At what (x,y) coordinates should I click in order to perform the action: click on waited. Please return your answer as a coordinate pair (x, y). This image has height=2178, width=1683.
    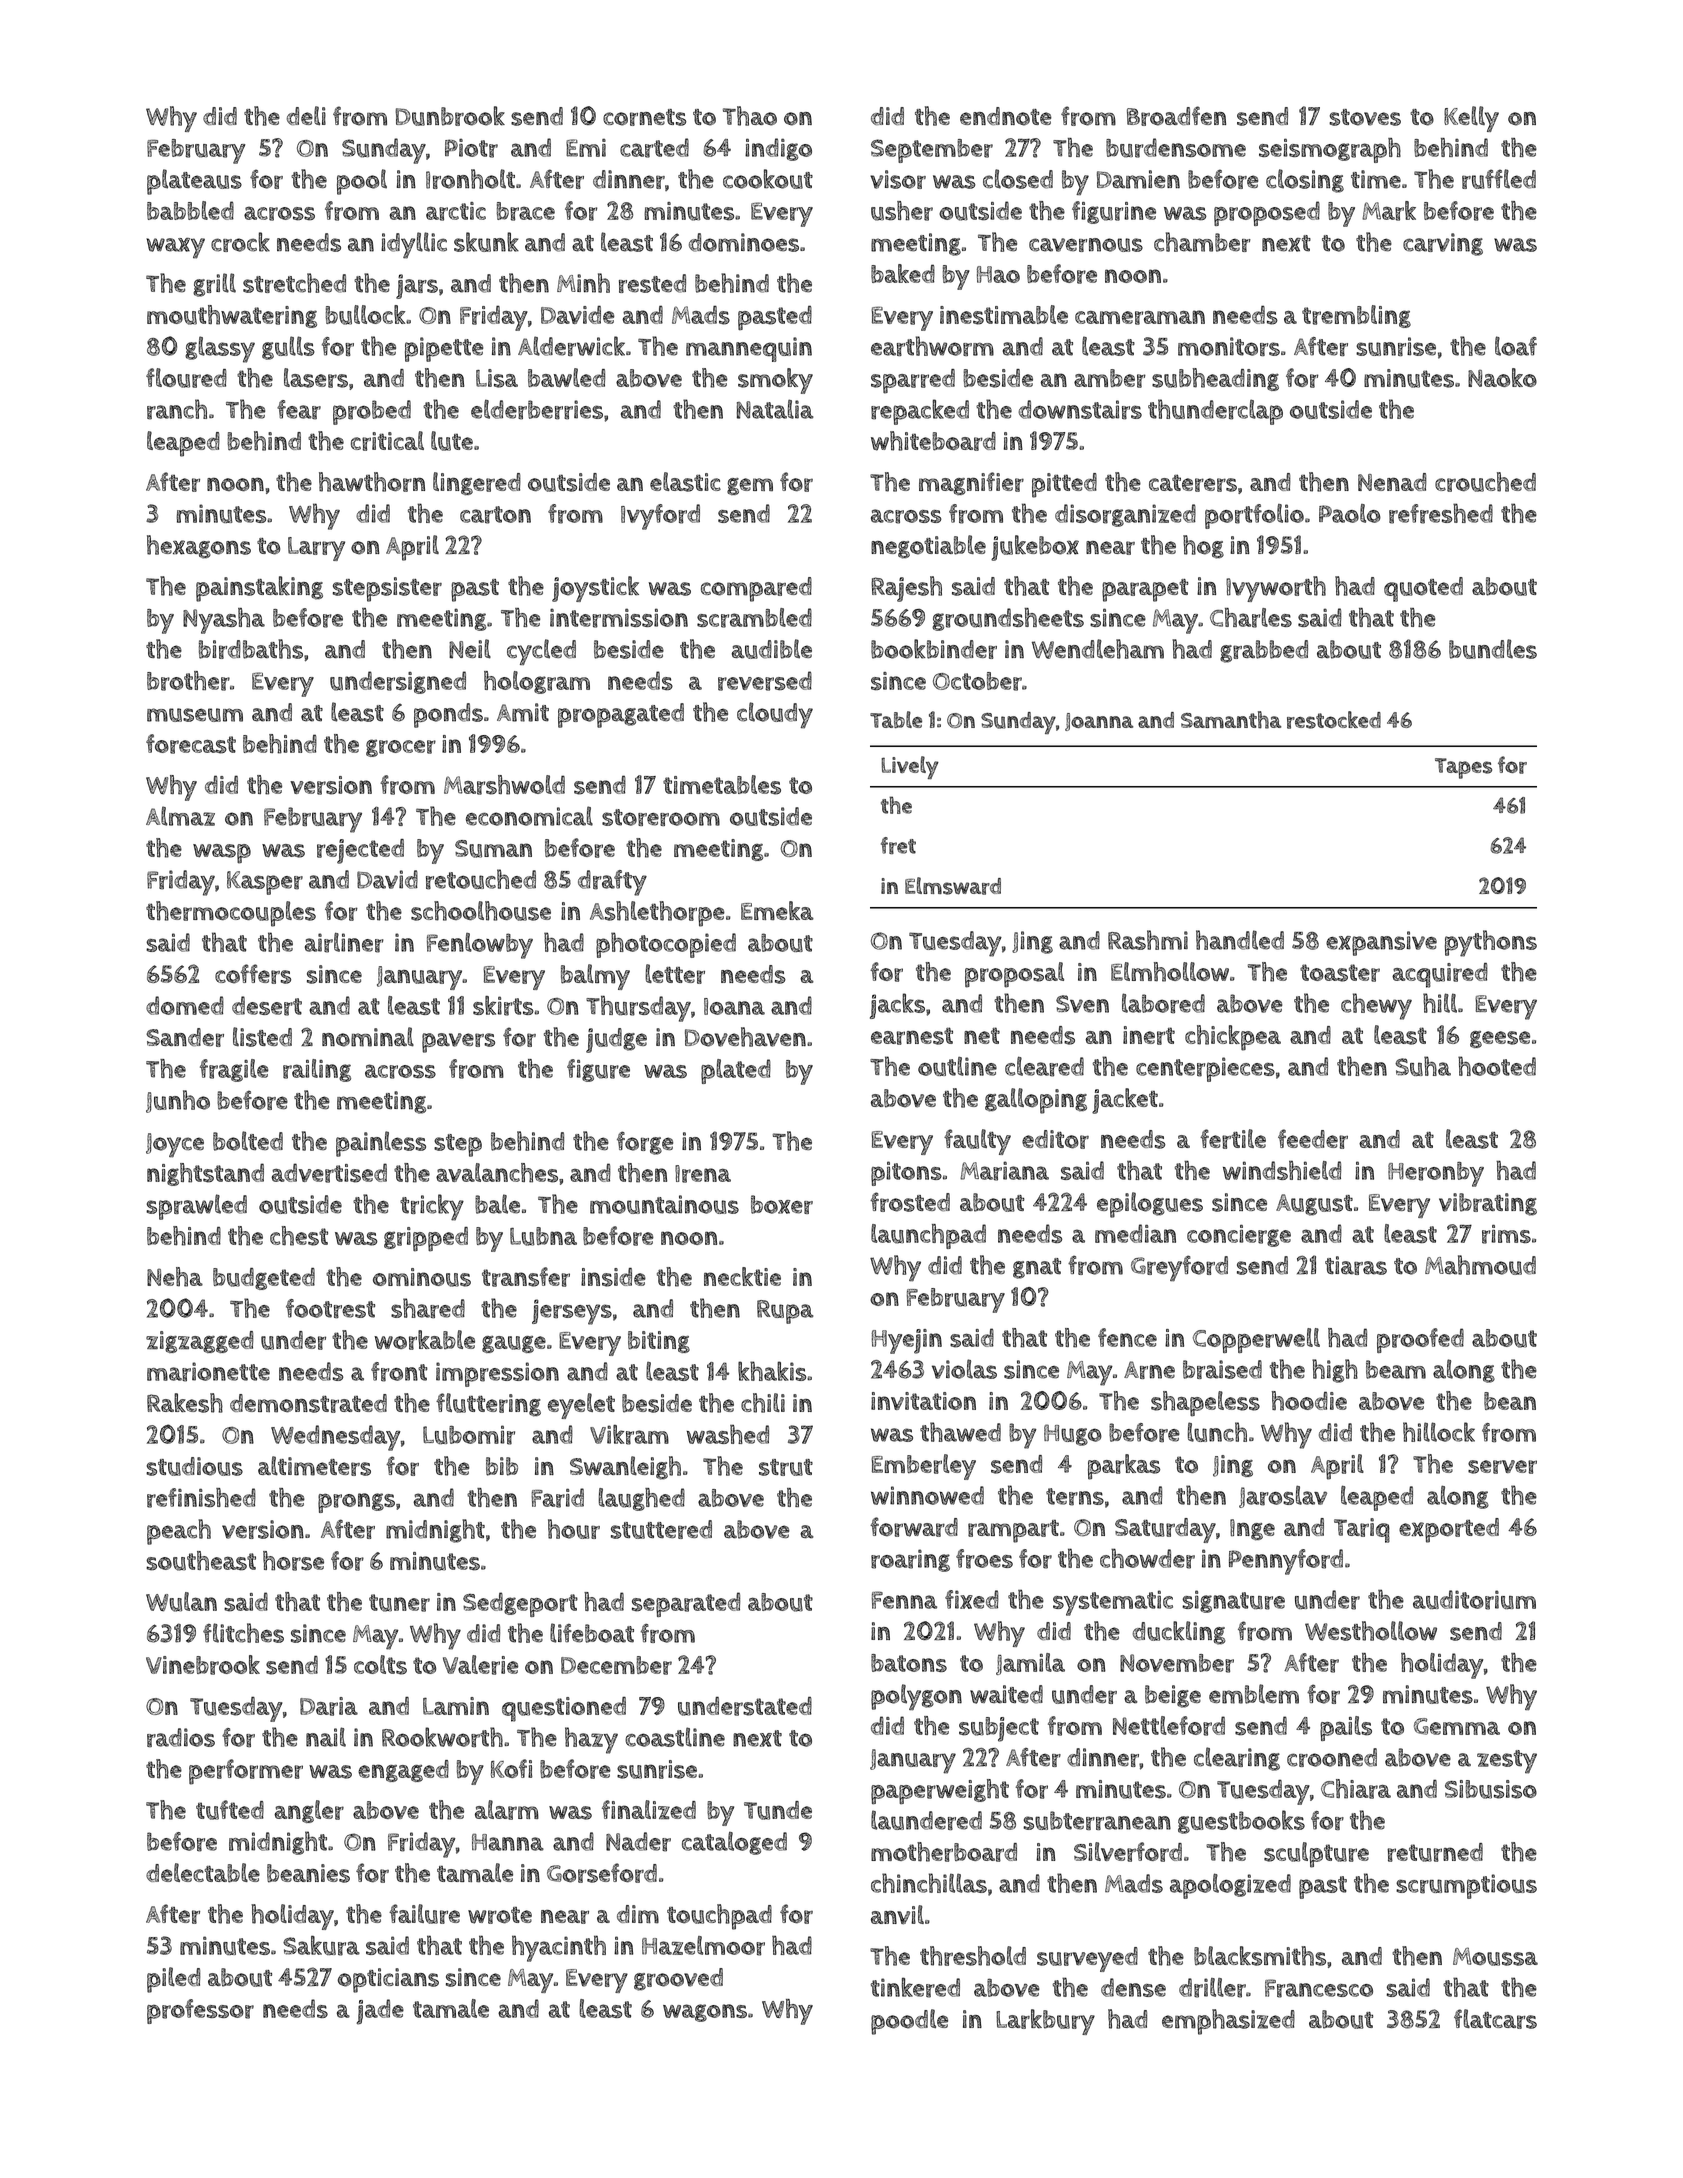
    Looking at the image, I should click on (1006, 1694).
